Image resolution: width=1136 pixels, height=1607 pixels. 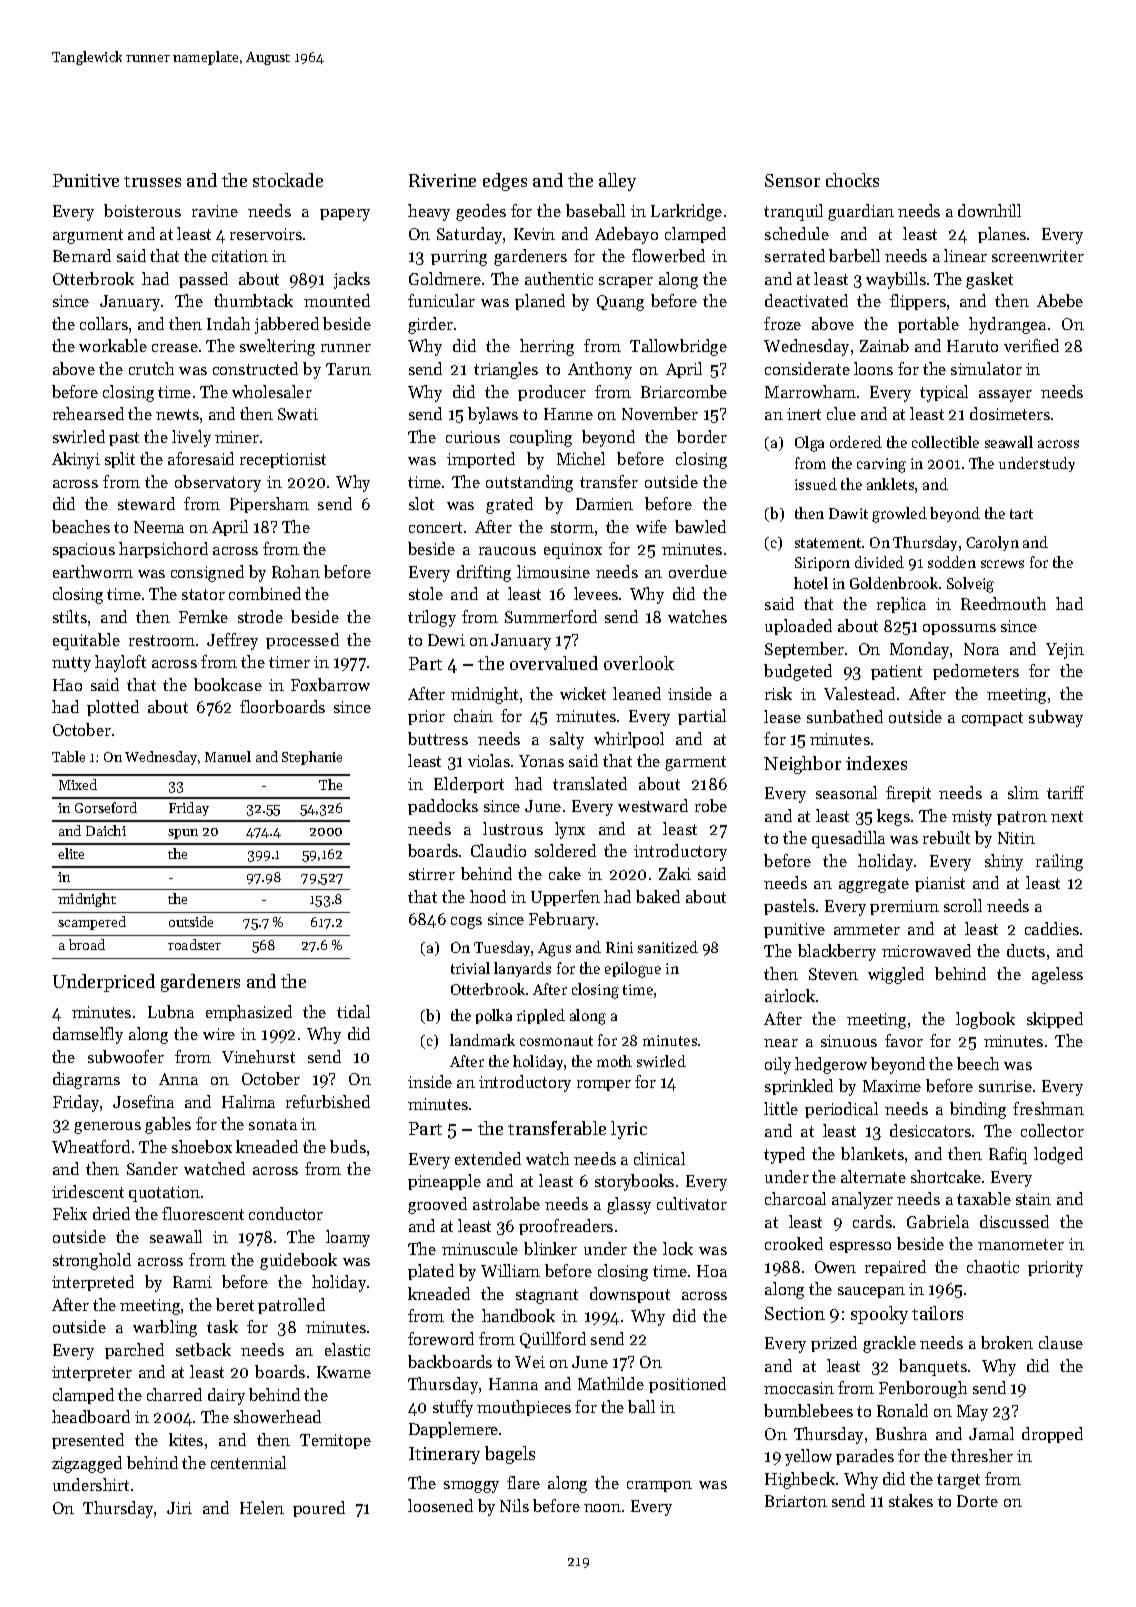 I want to click on steward, so click(x=146, y=503).
